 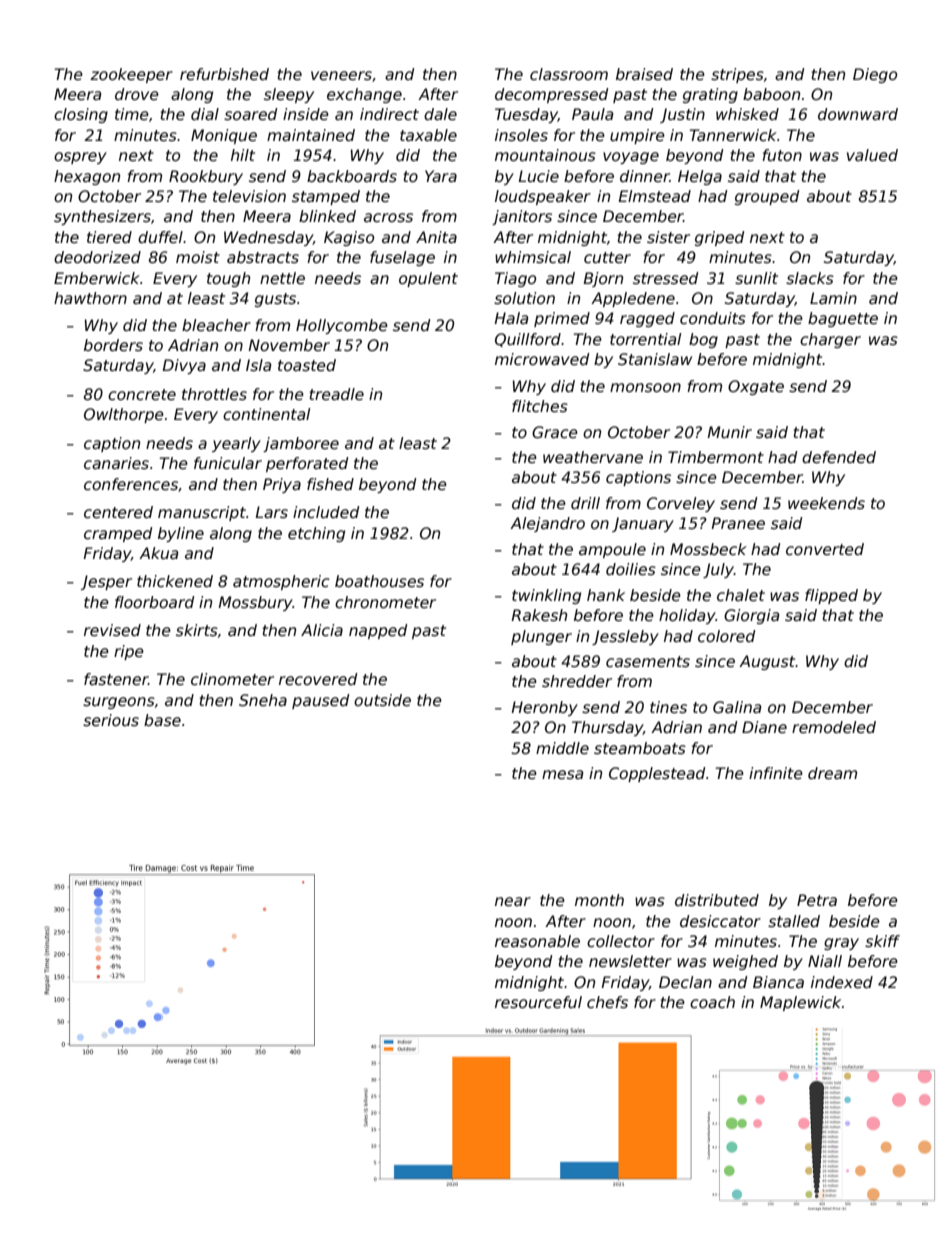 I want to click on fastener, so click(x=116, y=679).
